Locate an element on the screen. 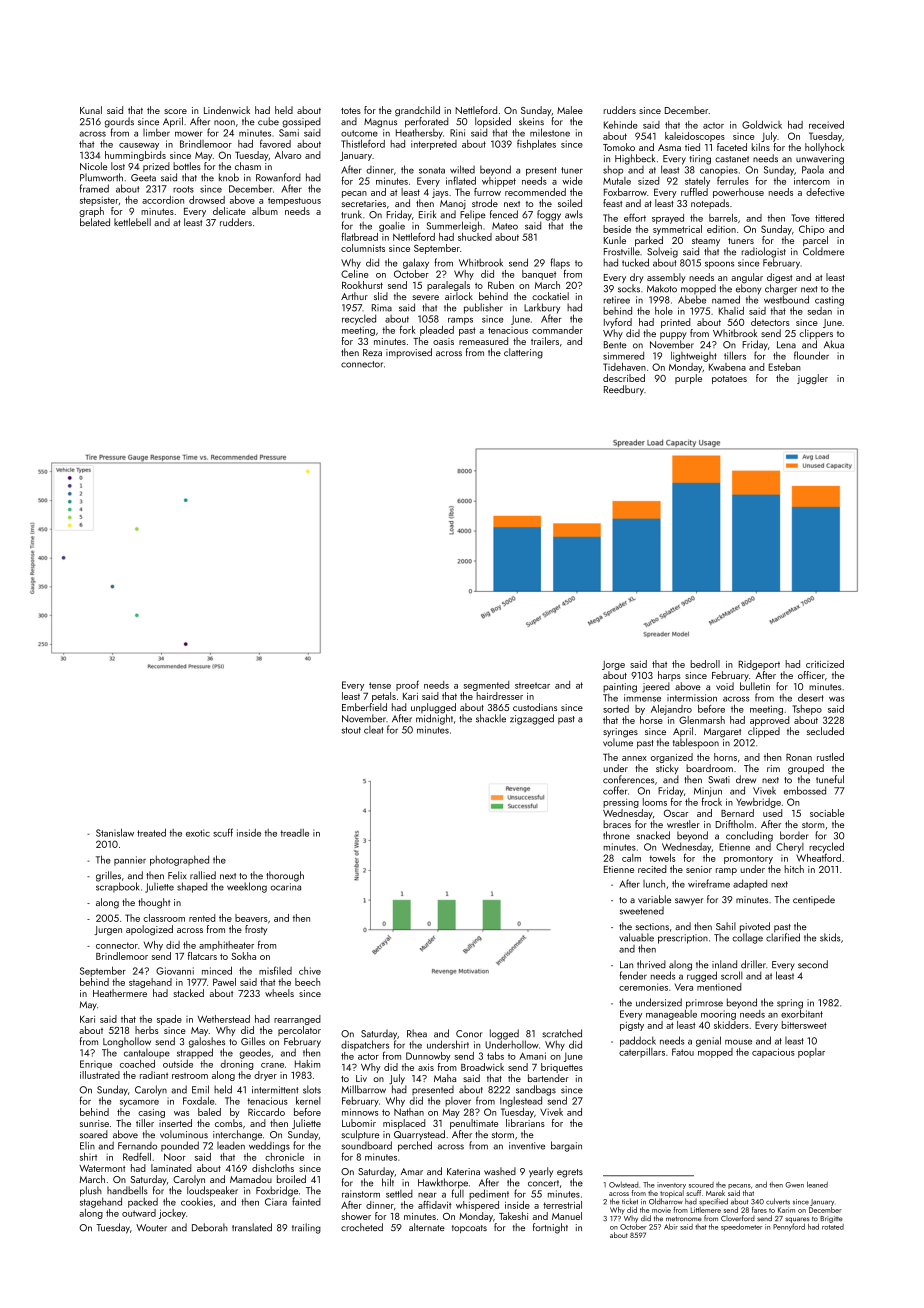 The image size is (924, 1308). Wouter is located at coordinates (151, 1228).
